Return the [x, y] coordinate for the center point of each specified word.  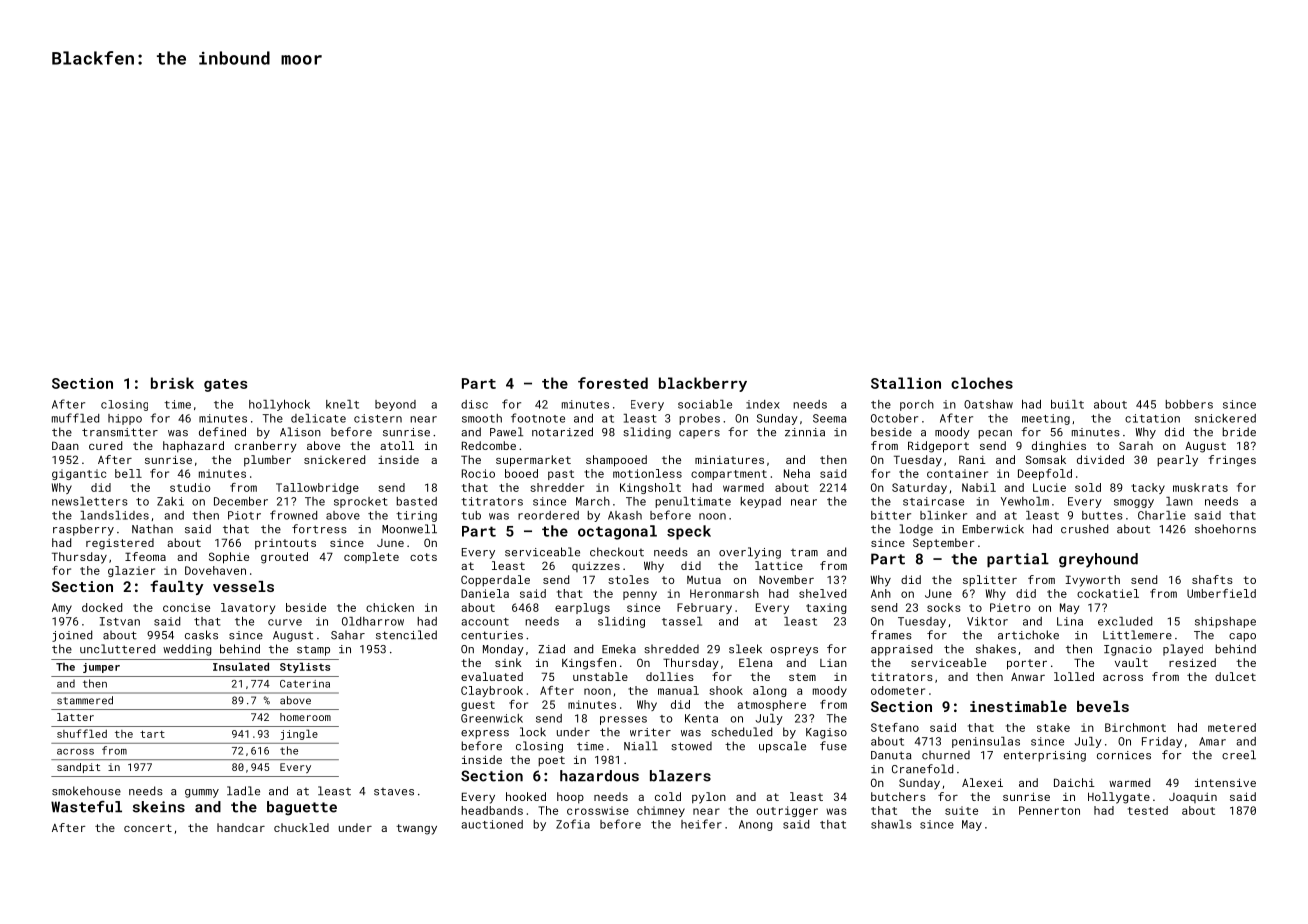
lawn [1179, 501]
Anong [755, 825]
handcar [241, 827]
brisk [172, 383]
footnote [538, 418]
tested [1148, 810]
